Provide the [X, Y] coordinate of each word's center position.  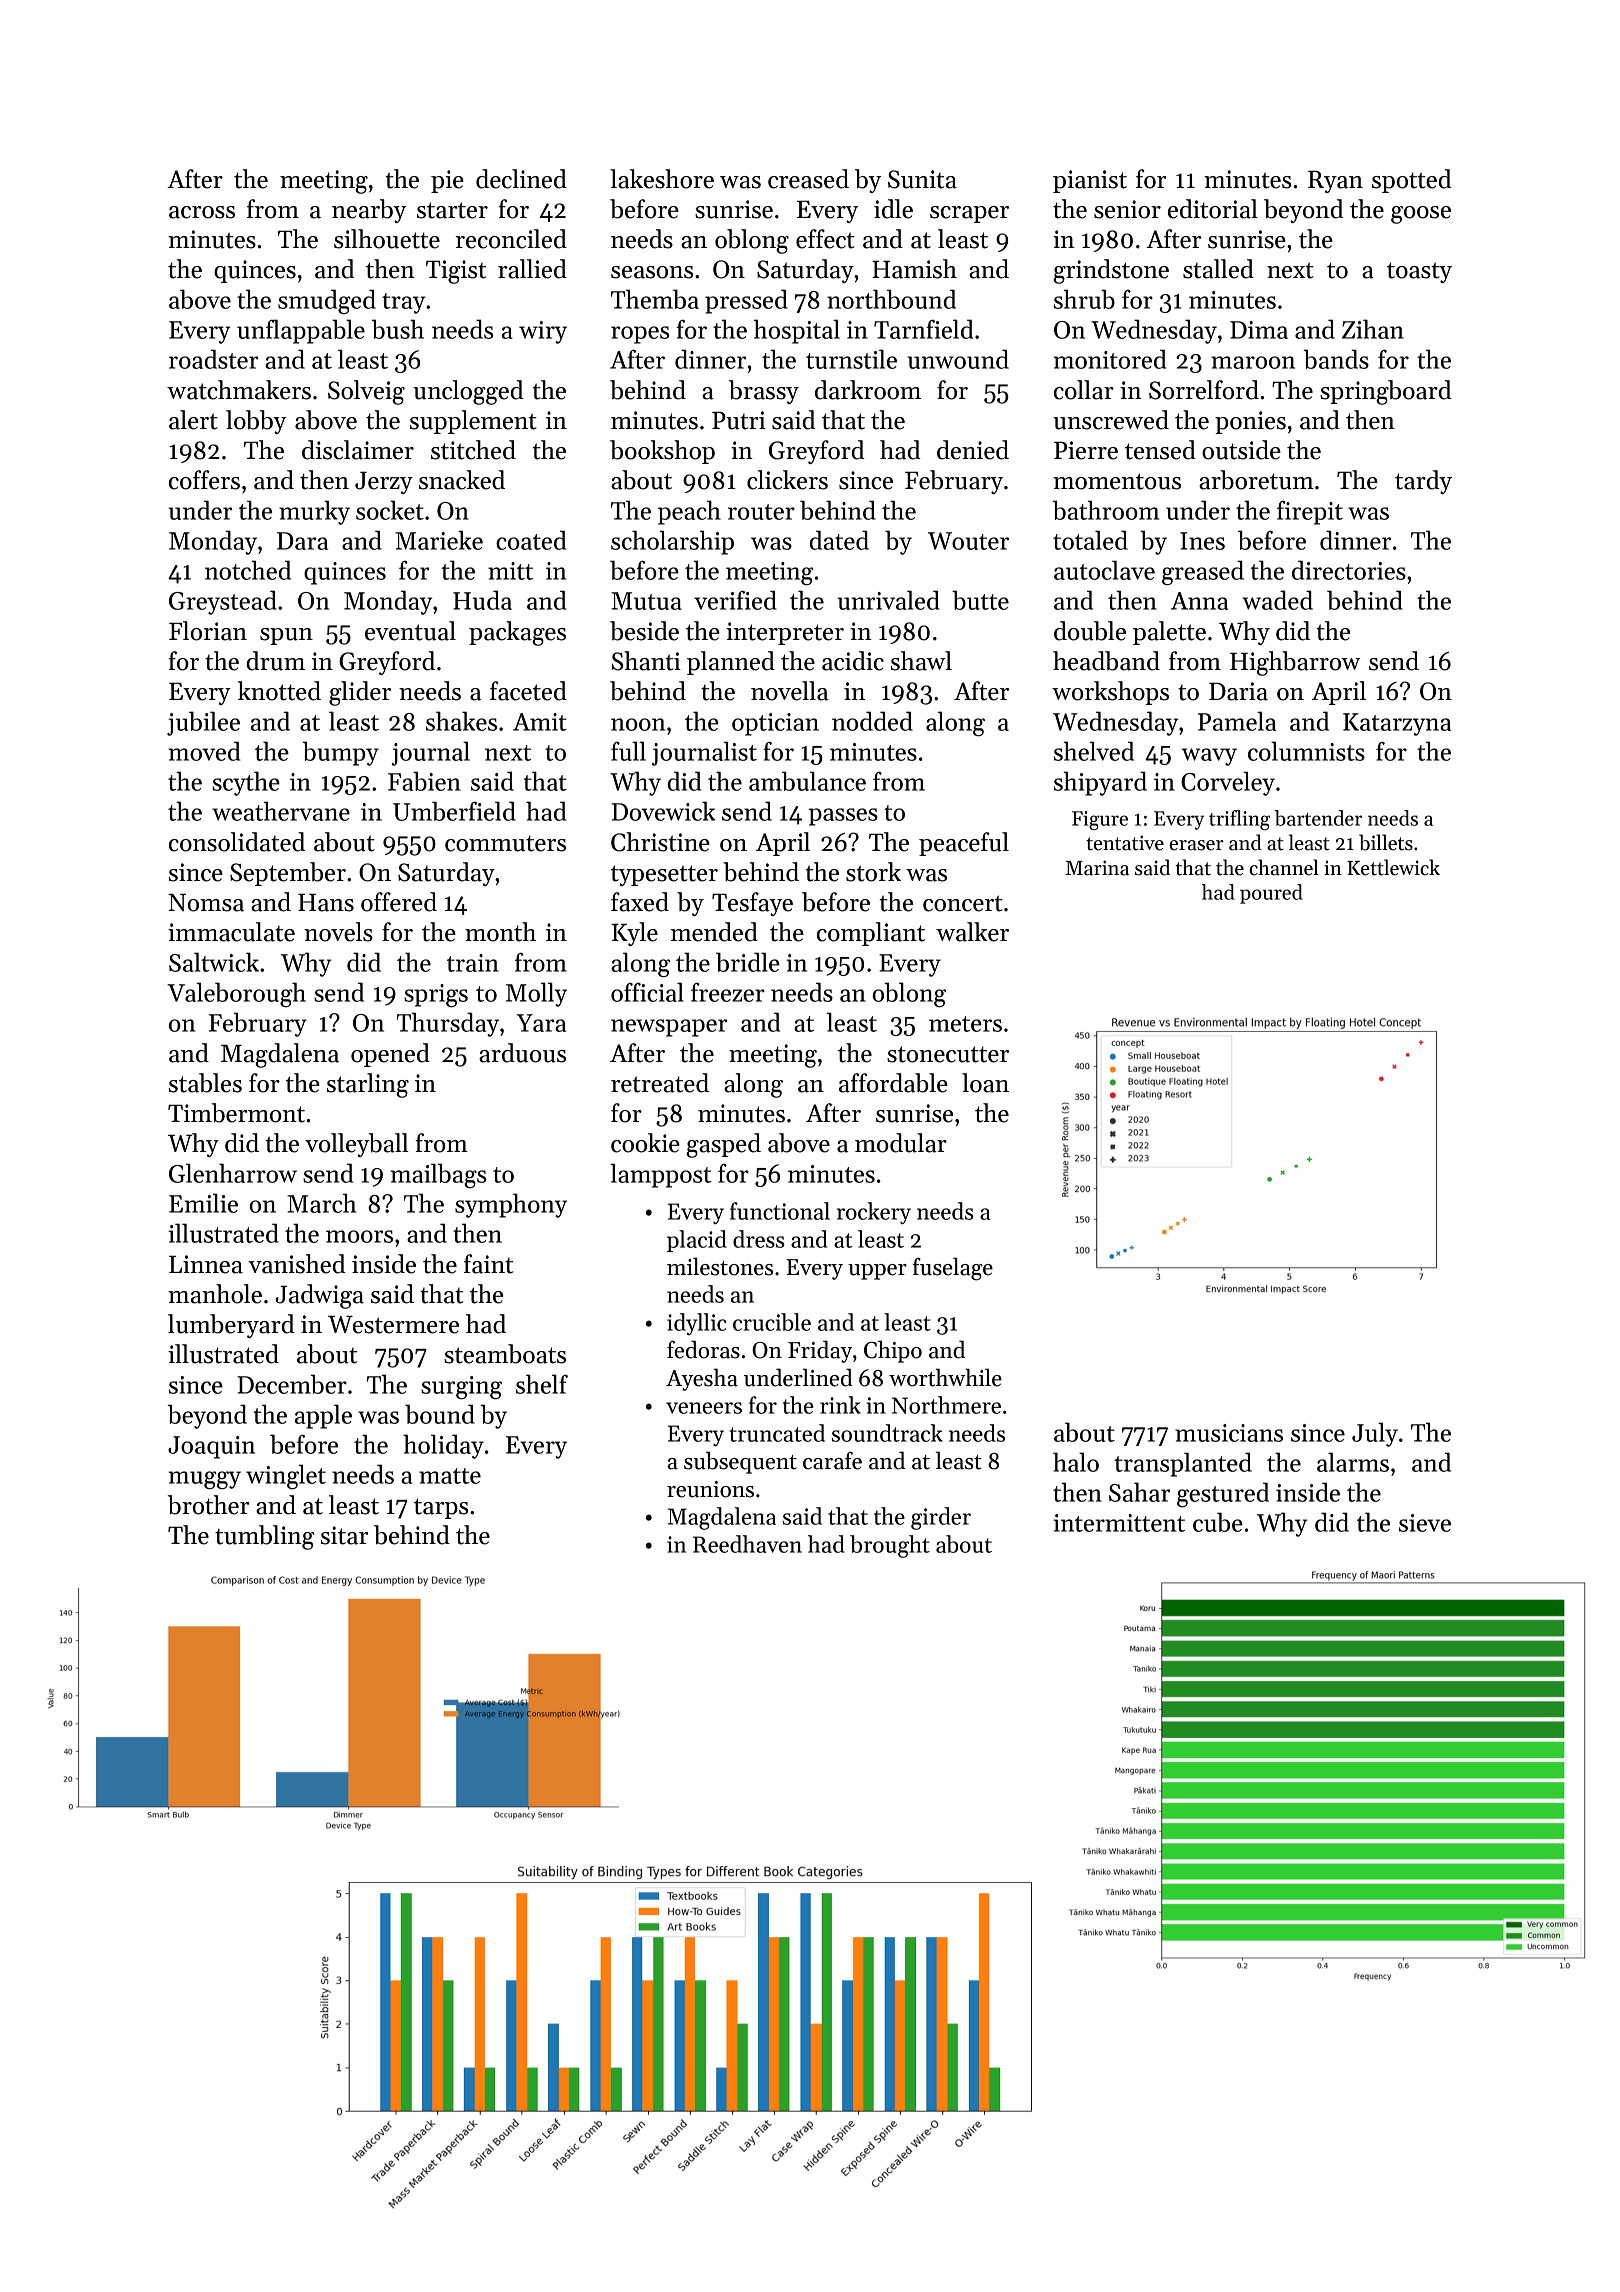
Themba [655, 299]
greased [1203, 572]
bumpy [341, 753]
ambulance [807, 781]
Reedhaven [747, 1544]
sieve [1425, 1523]
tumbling [264, 1537]
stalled [1218, 269]
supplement [473, 422]
